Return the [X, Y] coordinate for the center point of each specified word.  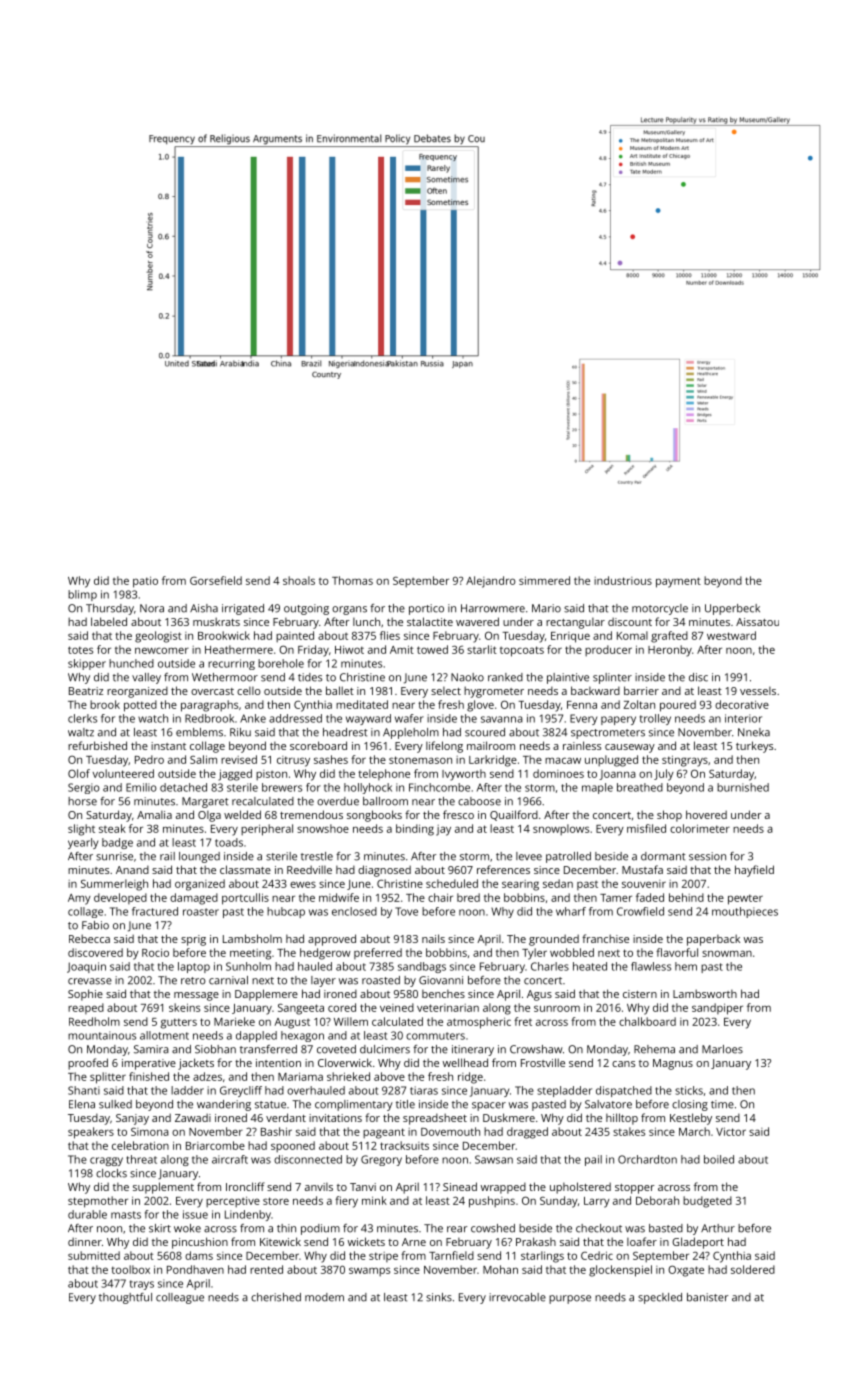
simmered [544, 580]
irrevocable [517, 1297]
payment [678, 582]
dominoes [558, 773]
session [707, 856]
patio [145, 582]
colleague [180, 1298]
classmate [245, 869]
